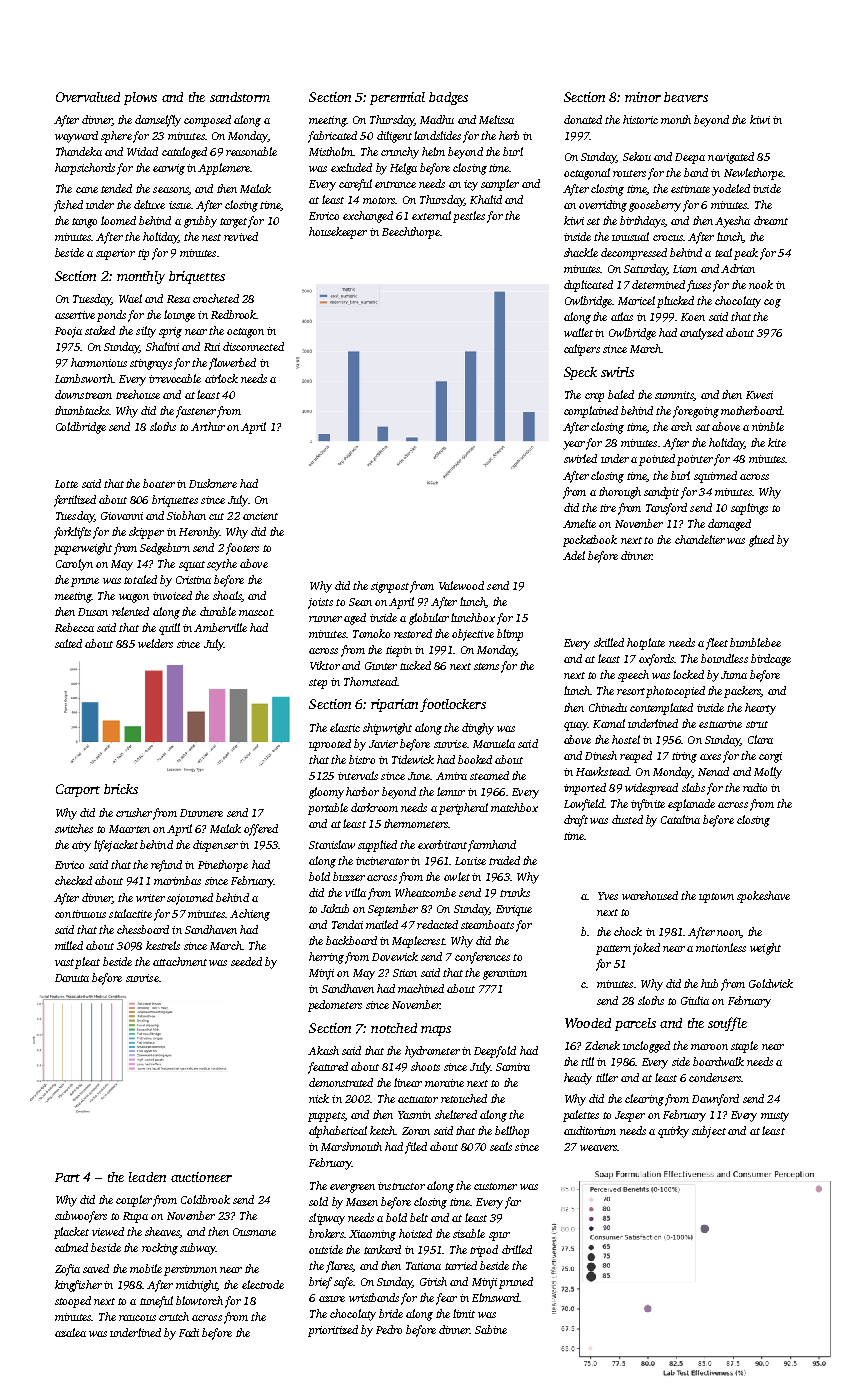 This screenshot has width=849, height=1400. What do you see at coordinates (594, 397) in the screenshot?
I see `crop` at bounding box center [594, 397].
